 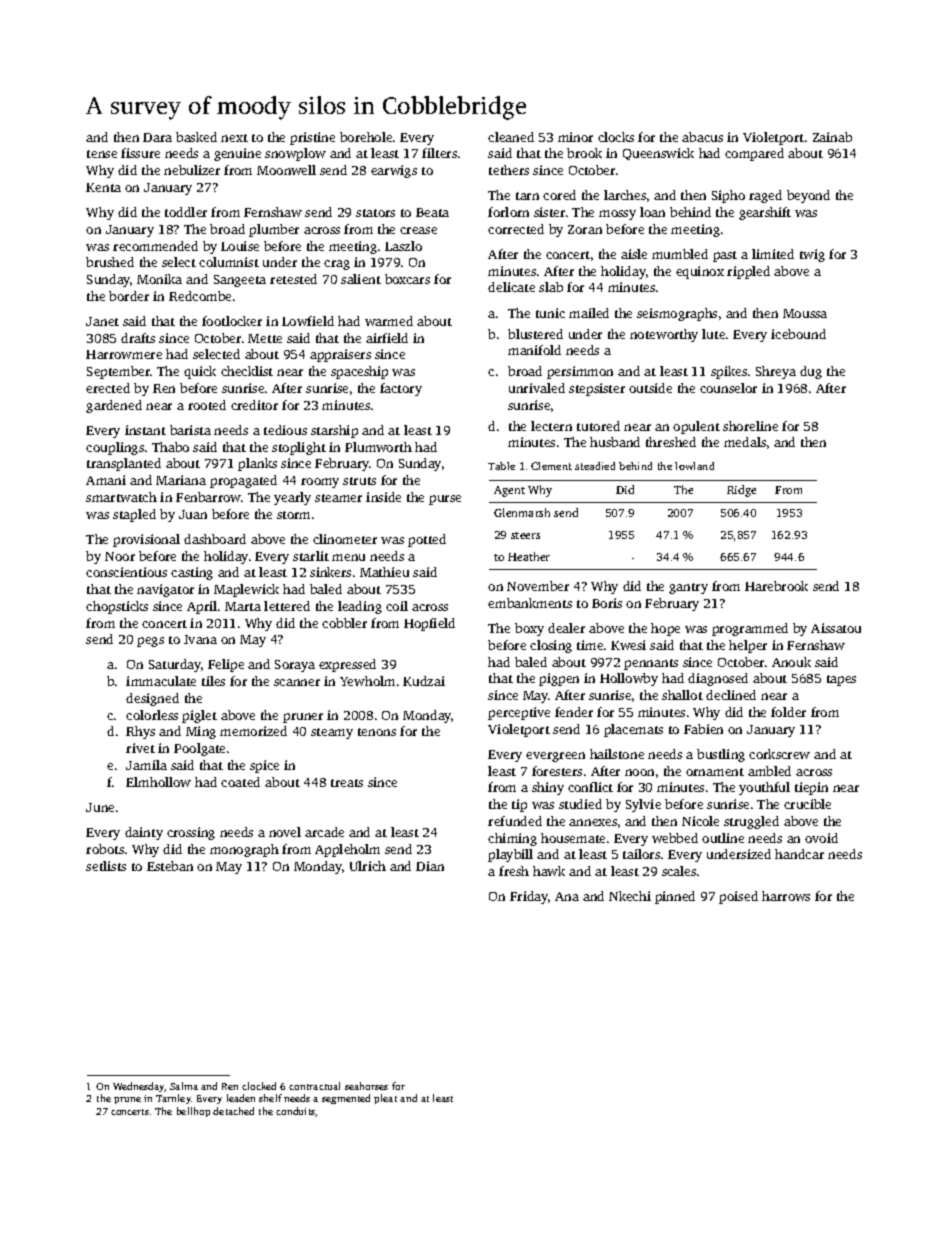 I want to click on couplings, so click(x=115, y=448).
